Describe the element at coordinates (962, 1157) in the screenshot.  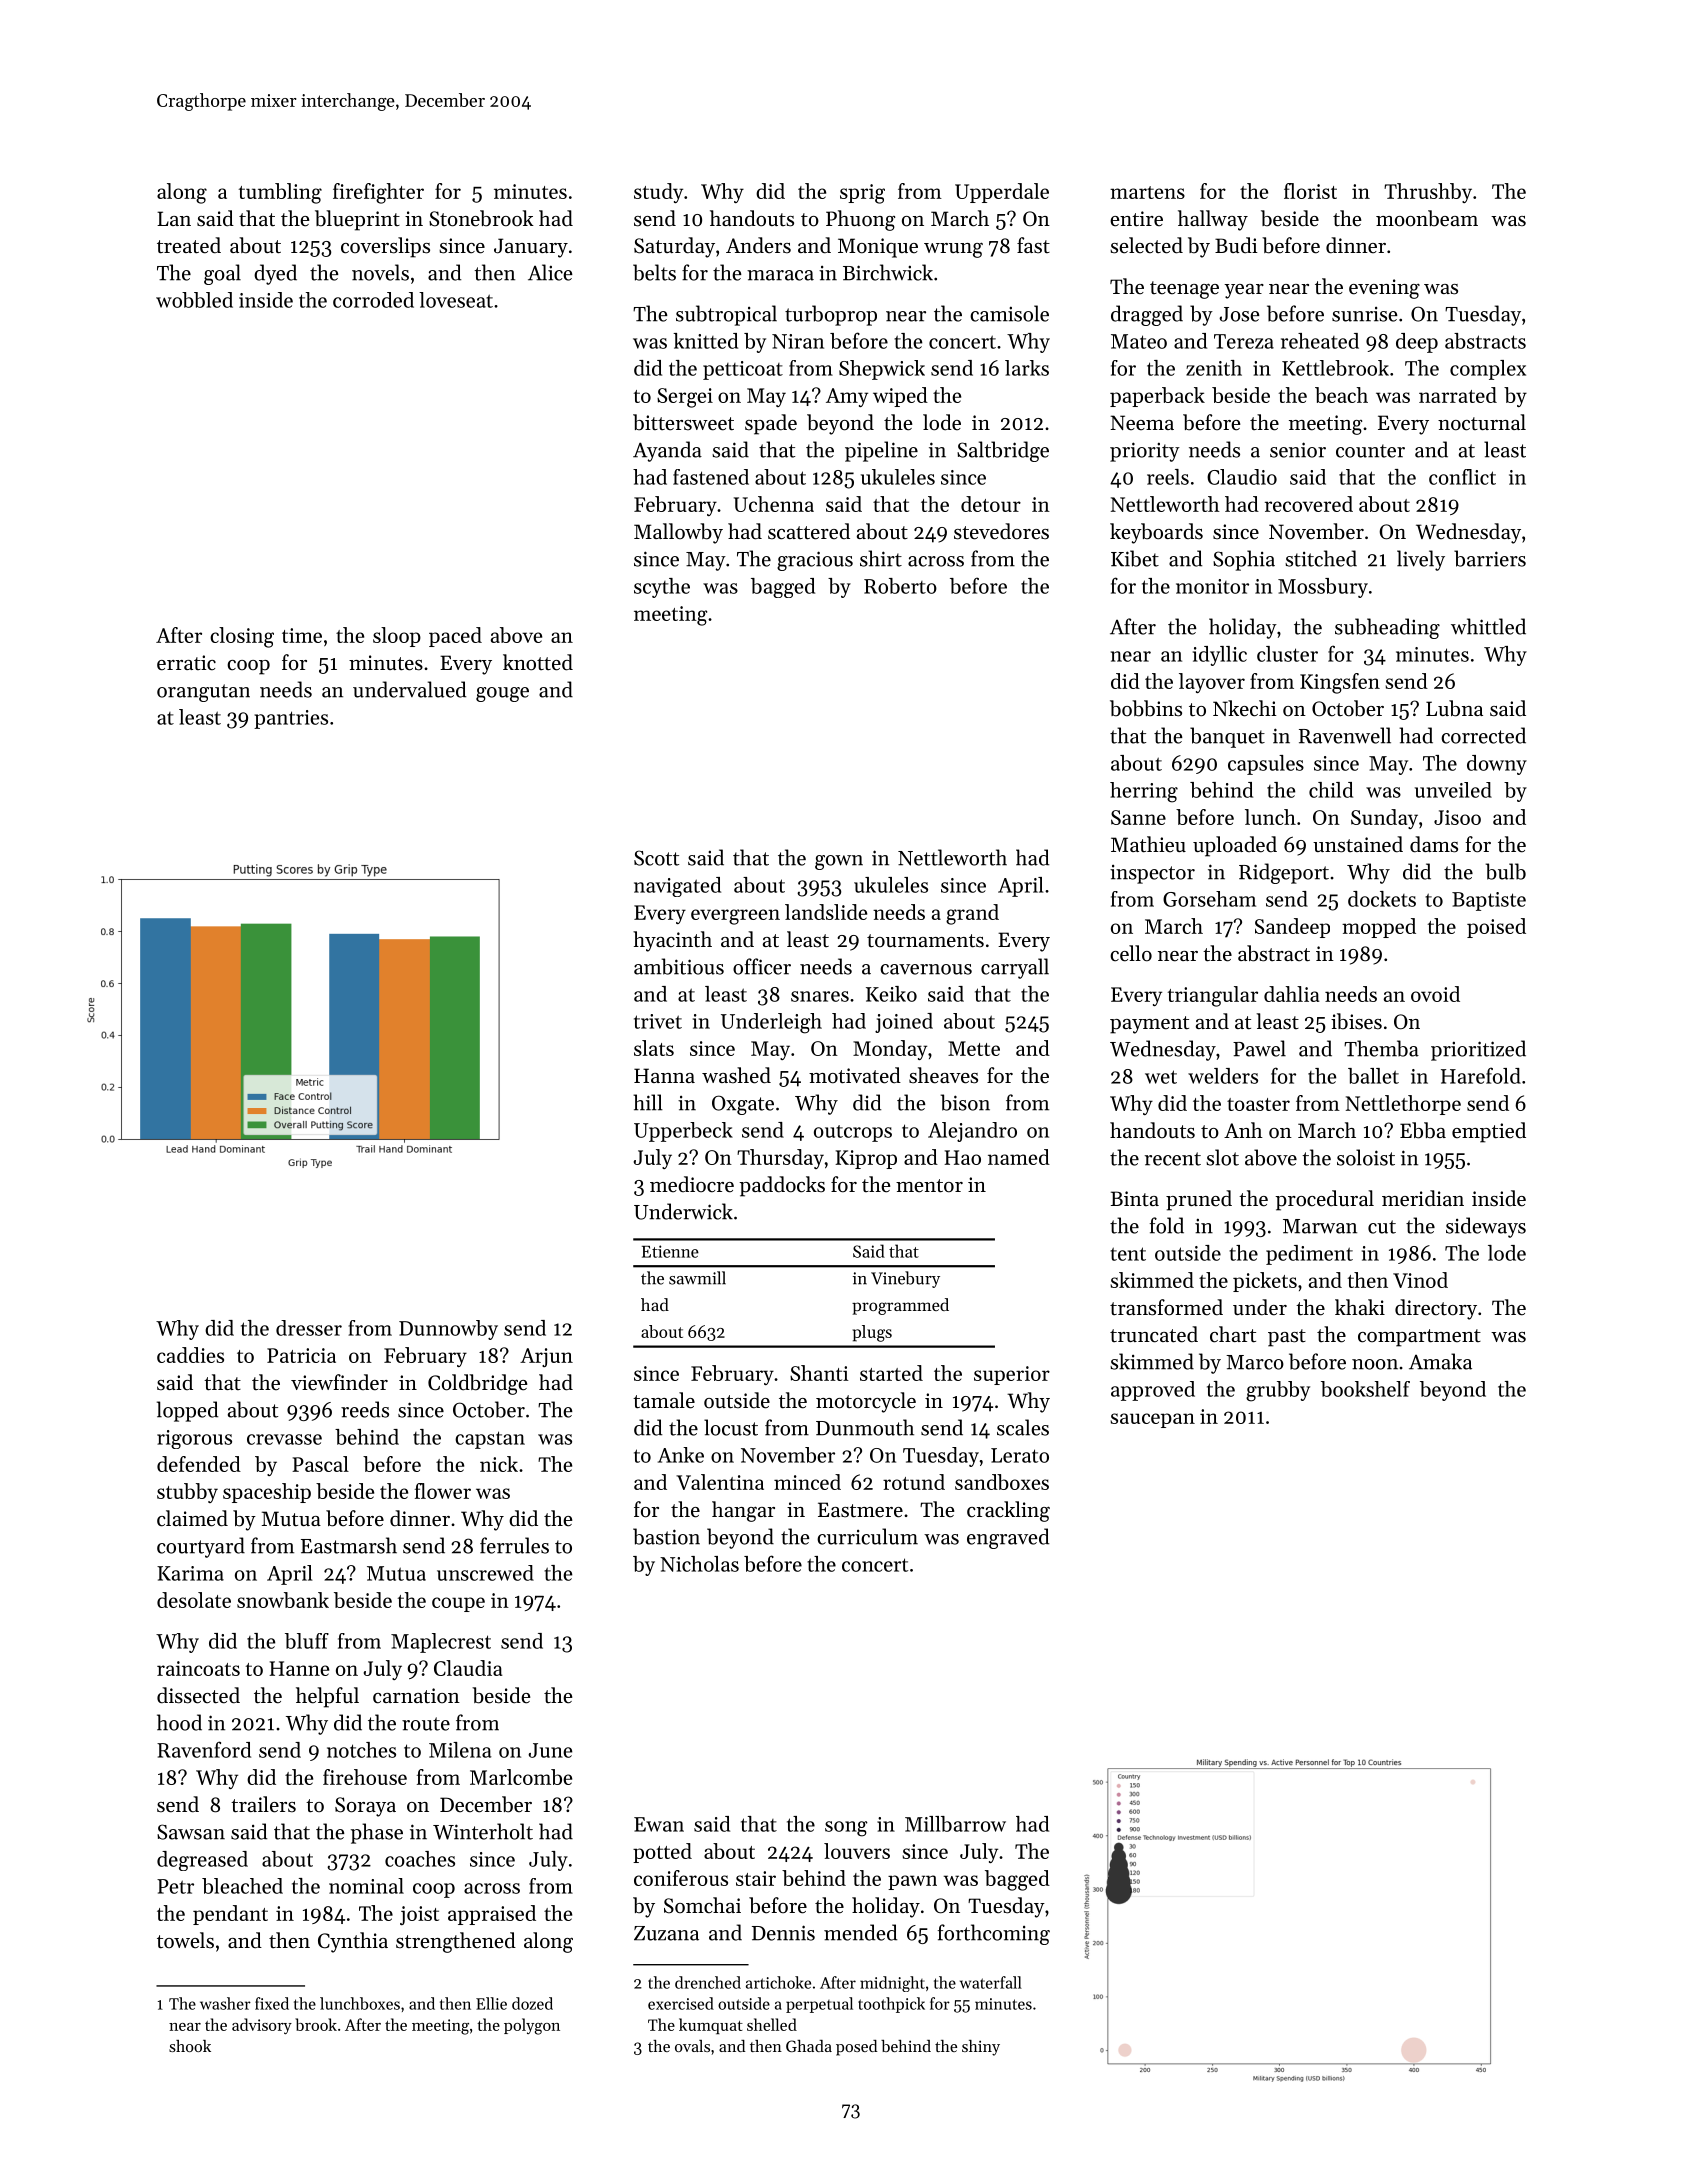
I see `Hao` at that location.
